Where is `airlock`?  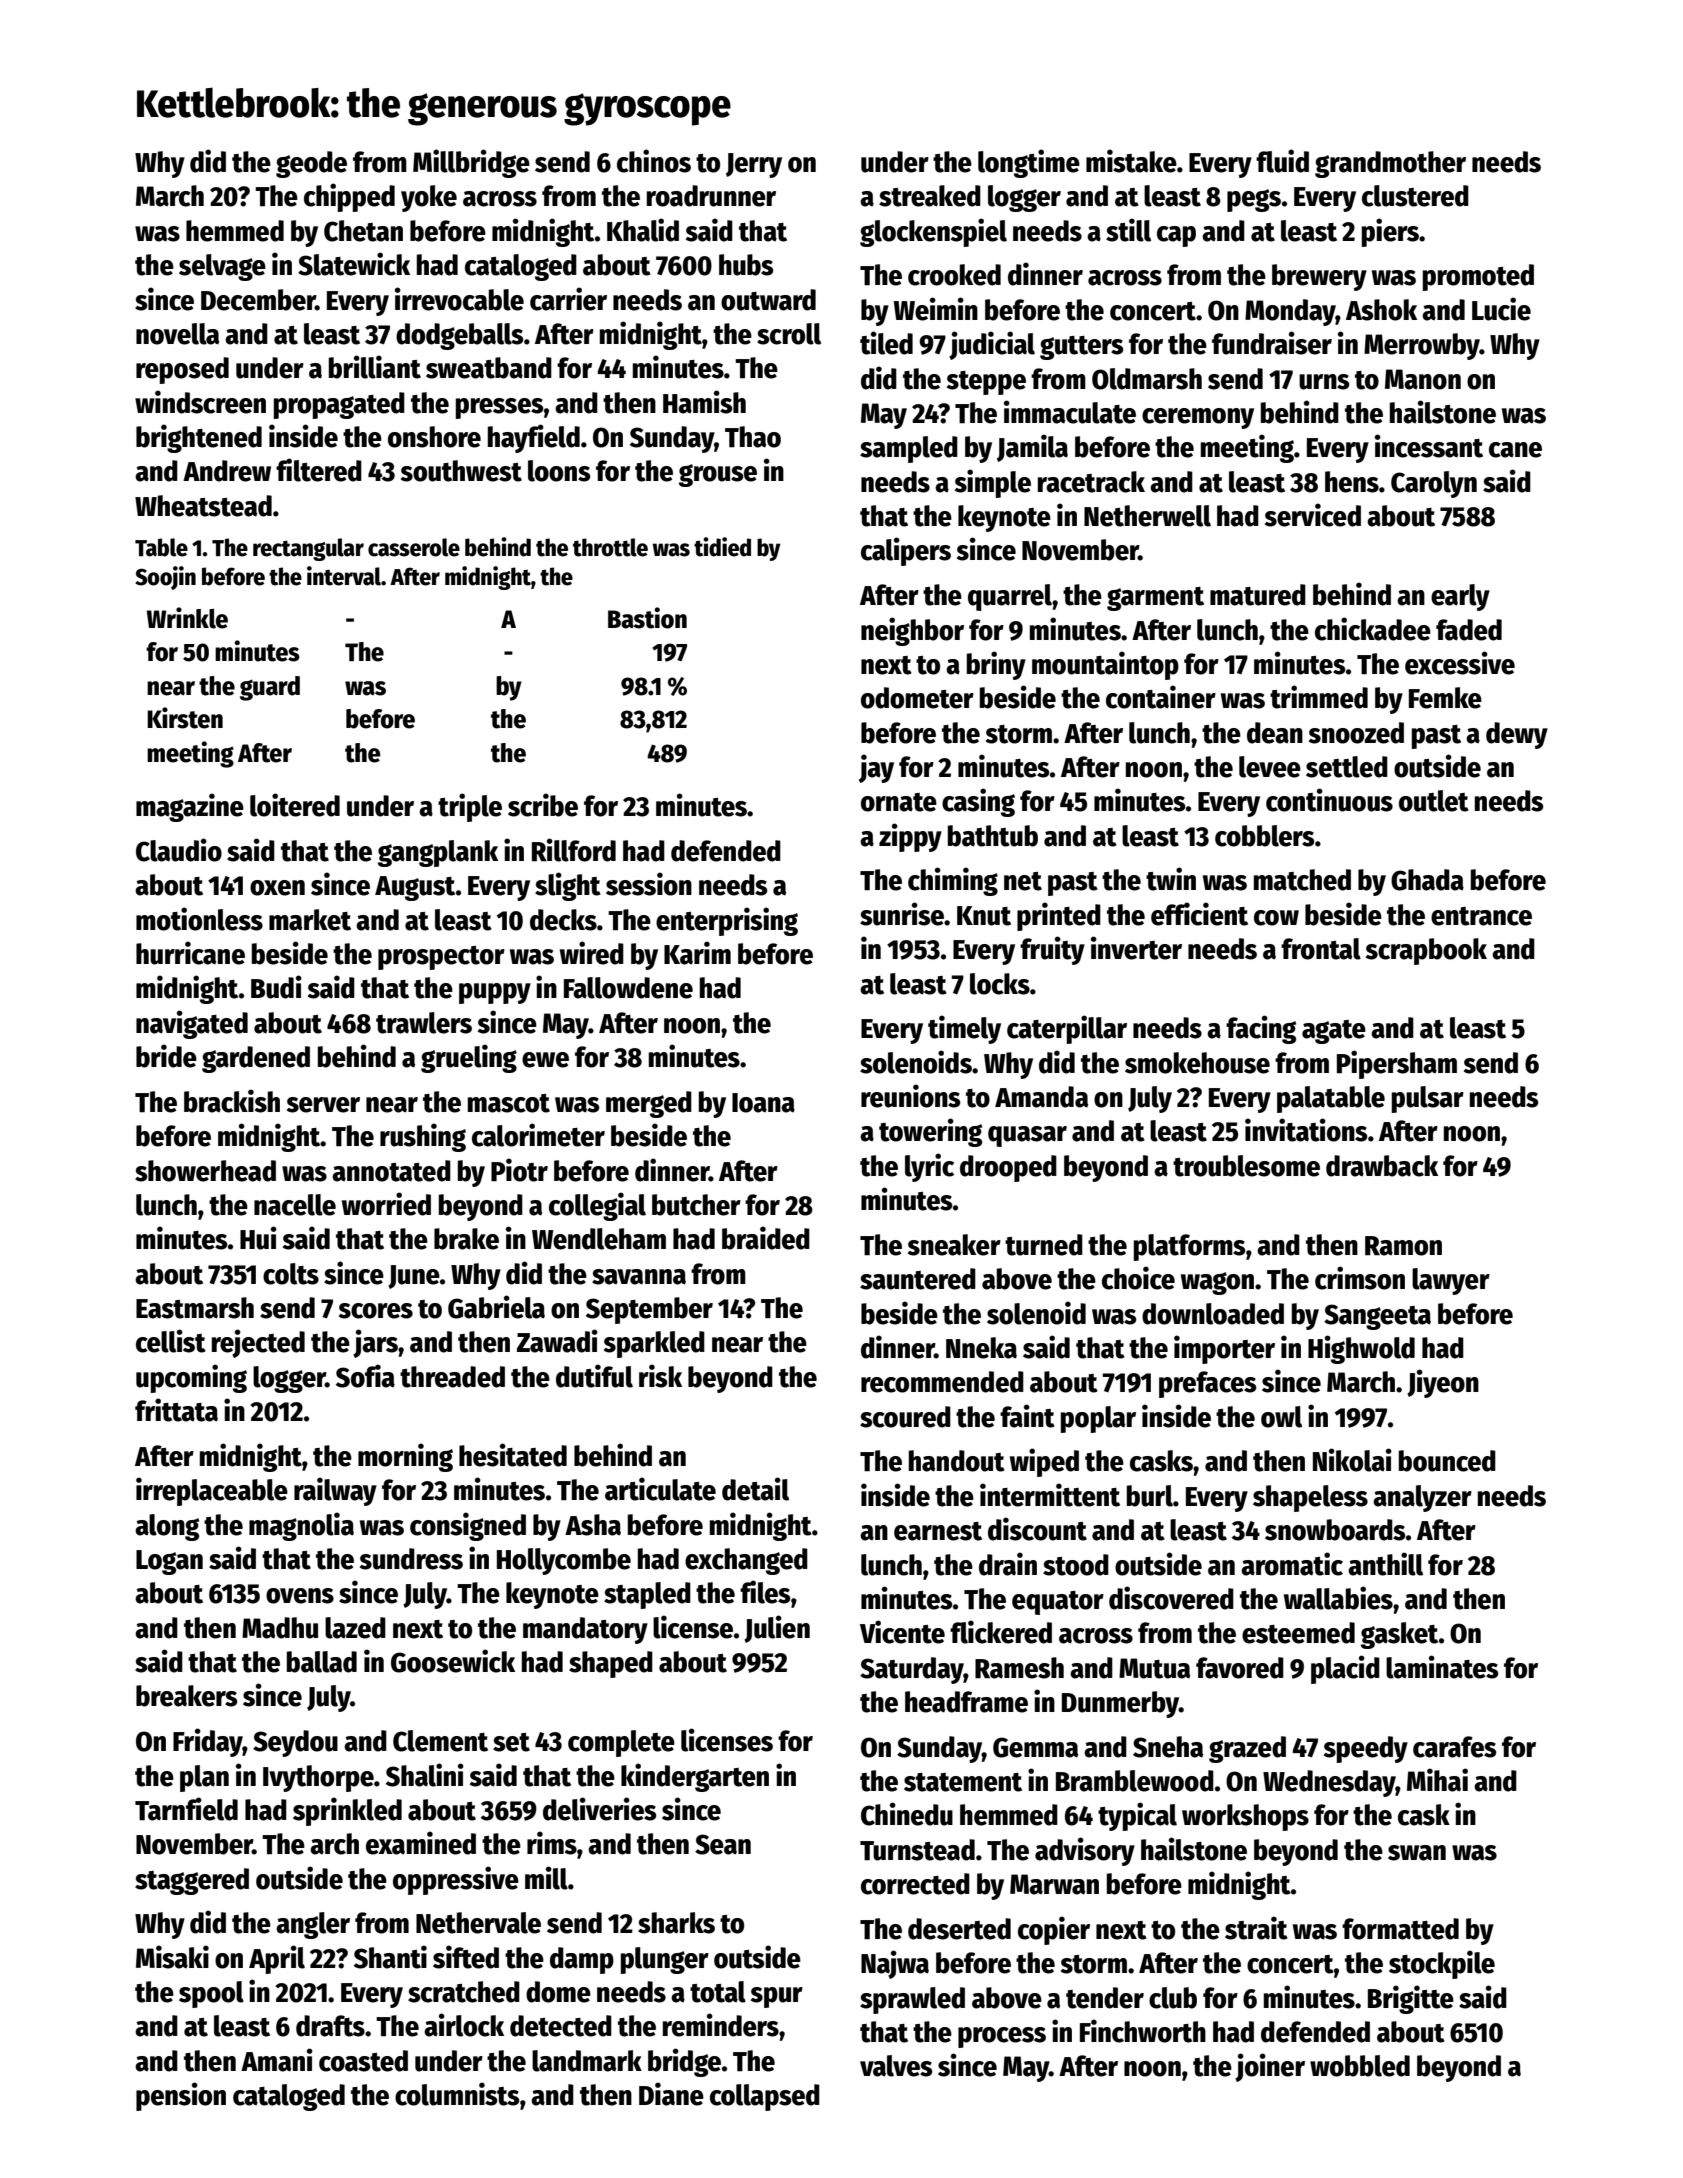
airlock is located at coordinates (464, 2025).
